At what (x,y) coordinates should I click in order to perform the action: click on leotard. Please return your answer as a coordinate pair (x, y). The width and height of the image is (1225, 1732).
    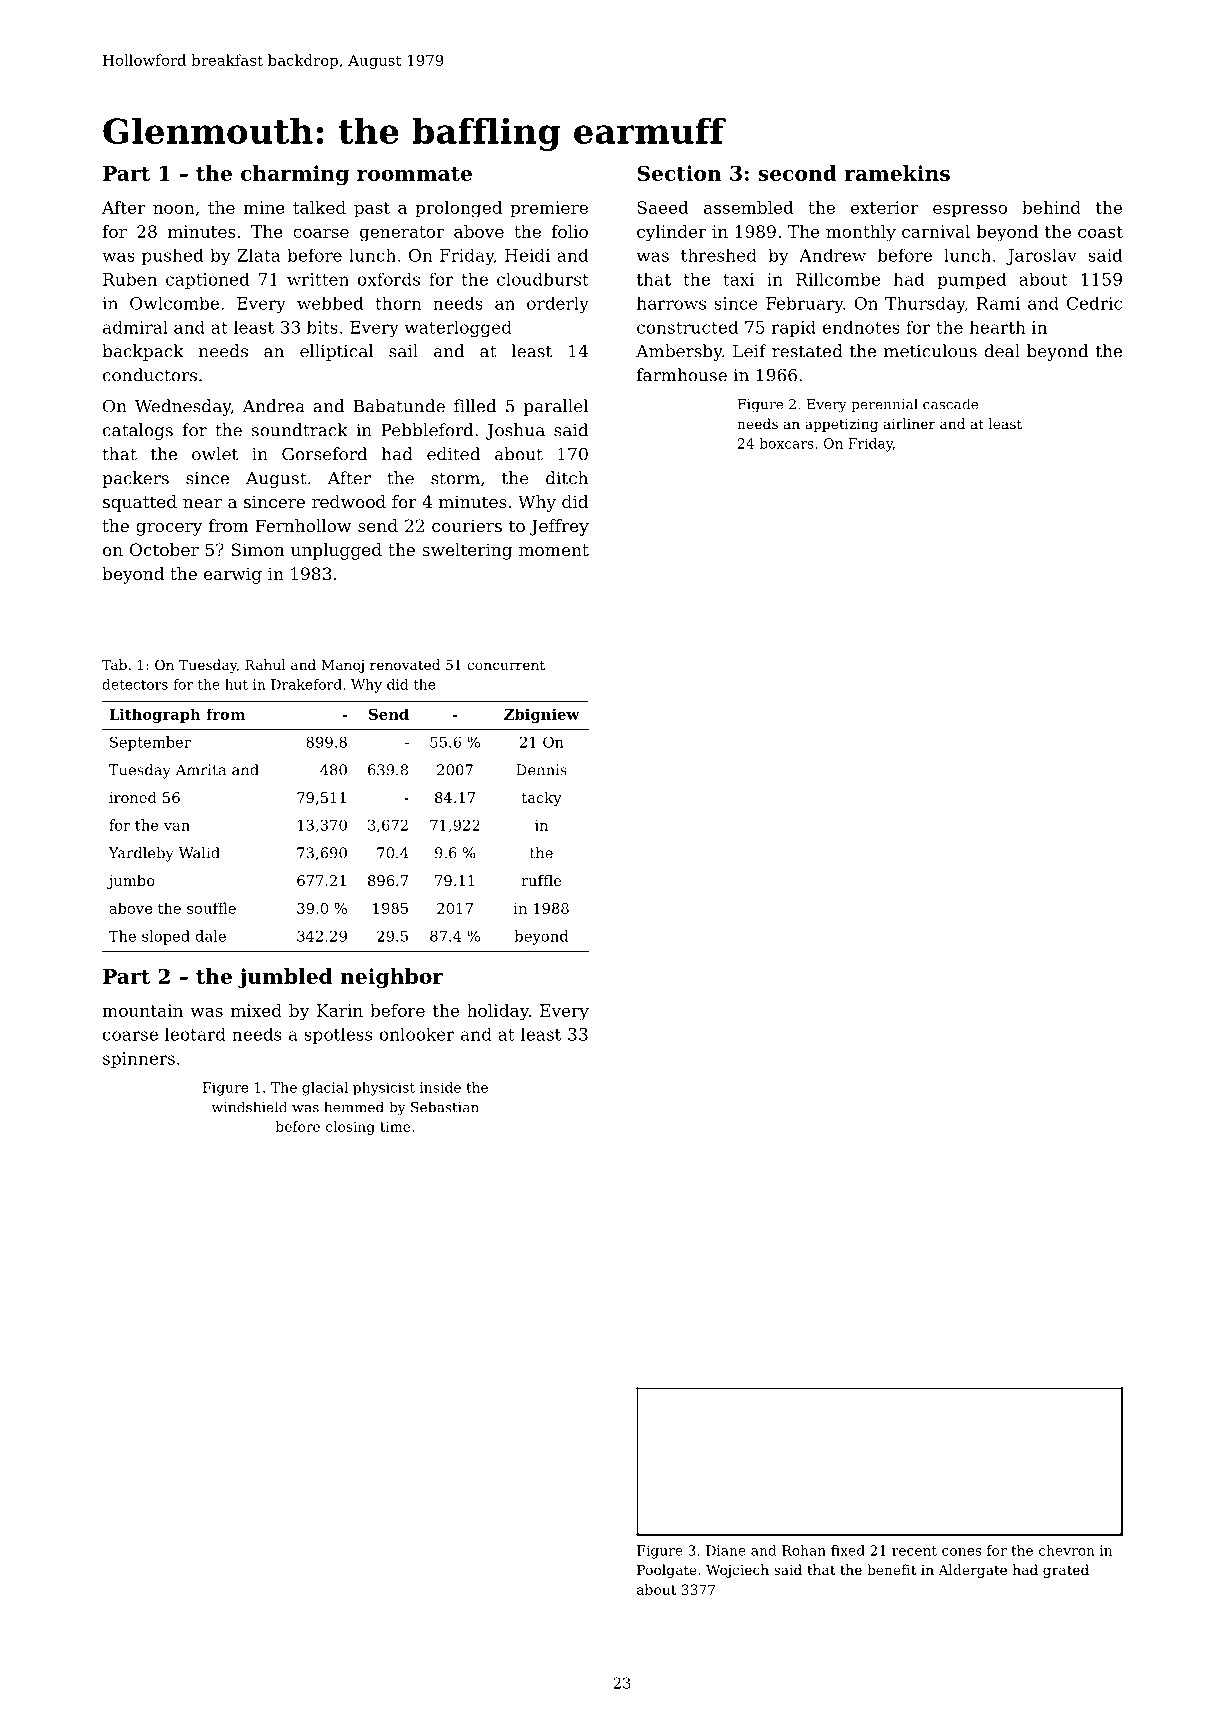
    Looking at the image, I should click on (195, 1034).
